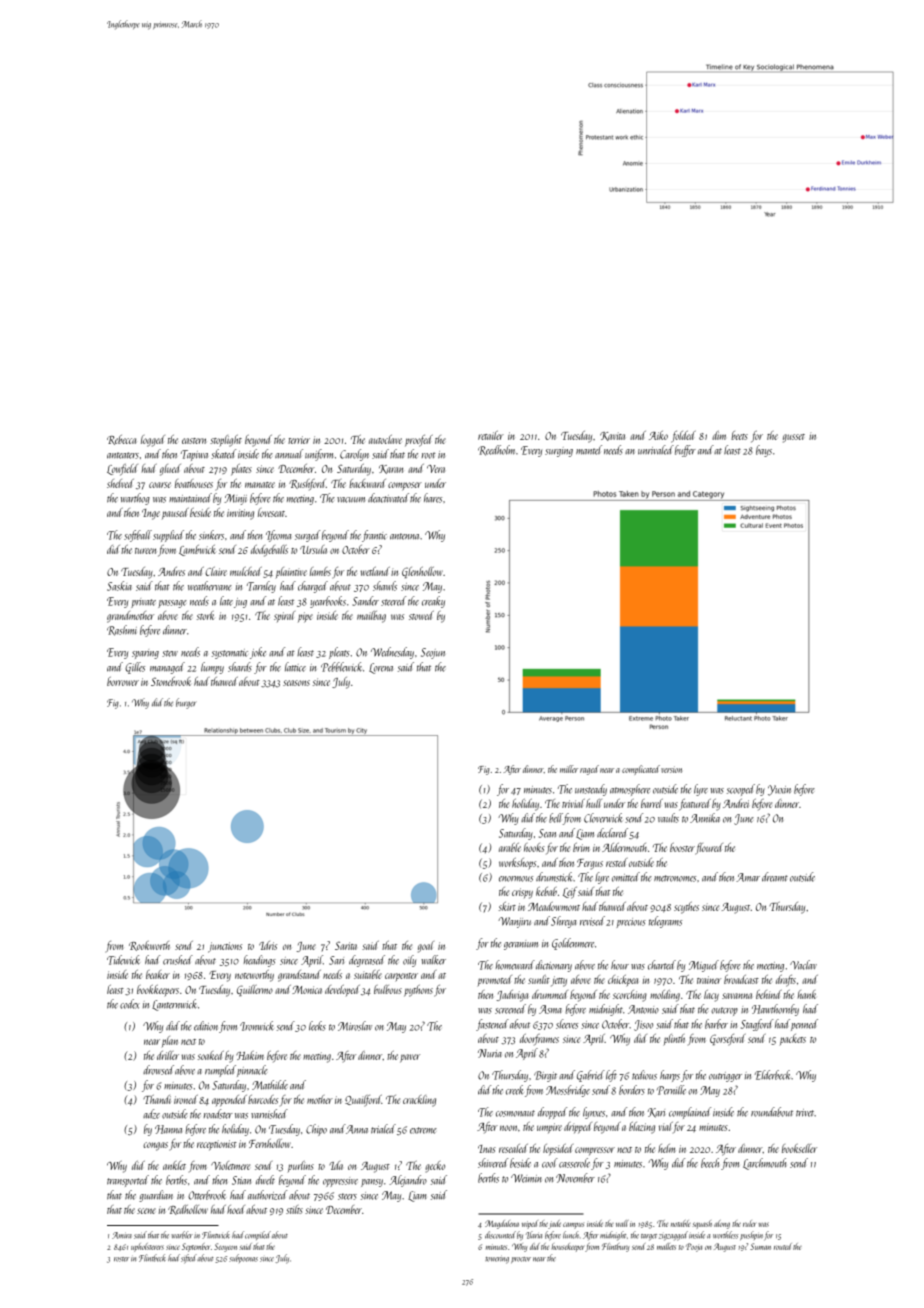  What do you see at coordinates (243, 1258) in the screenshot?
I see `subpoenas` at bounding box center [243, 1258].
